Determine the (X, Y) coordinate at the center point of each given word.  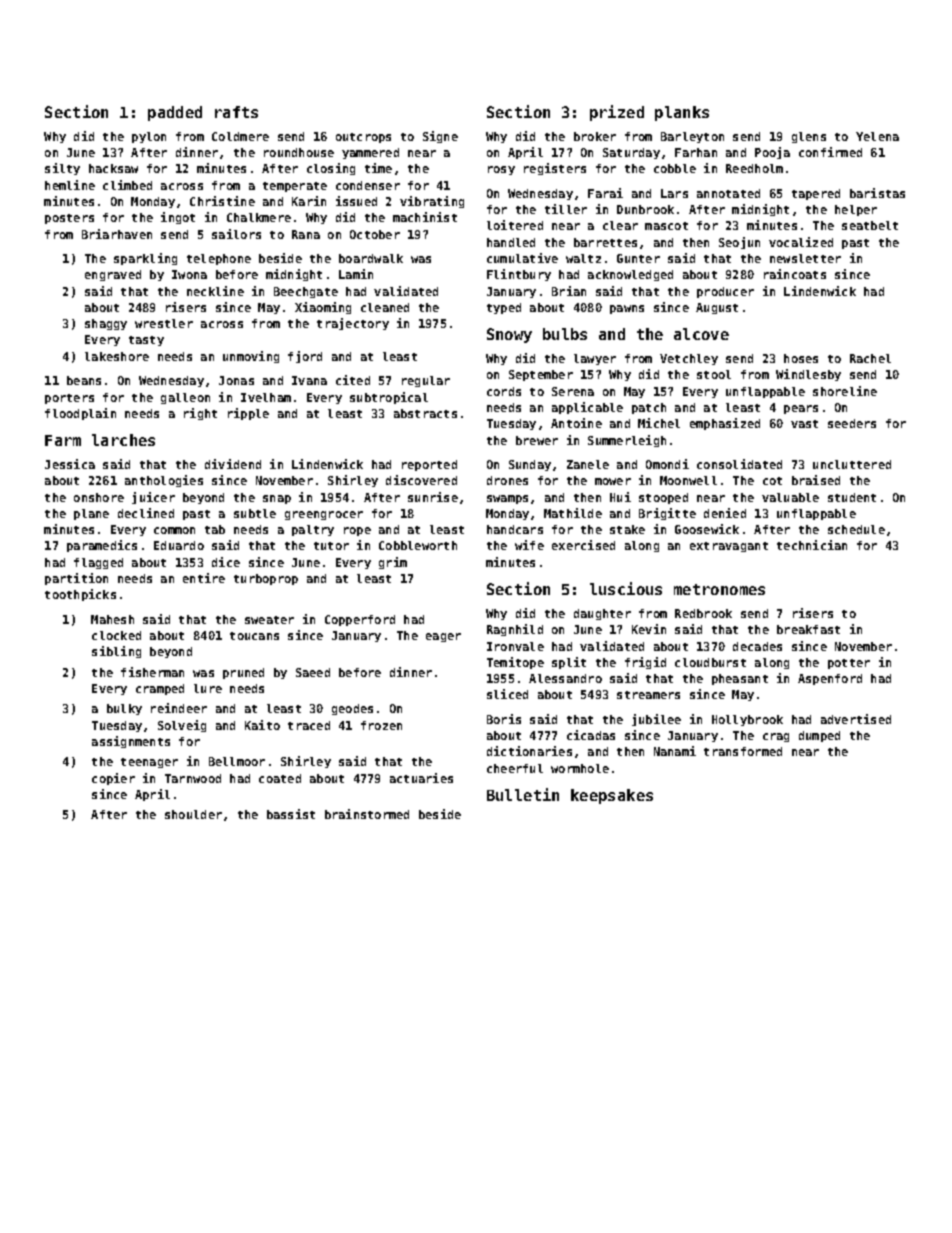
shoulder (193, 814)
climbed (127, 185)
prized (617, 113)
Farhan (696, 152)
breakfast (808, 629)
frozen (381, 725)
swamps (507, 499)
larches (123, 440)
